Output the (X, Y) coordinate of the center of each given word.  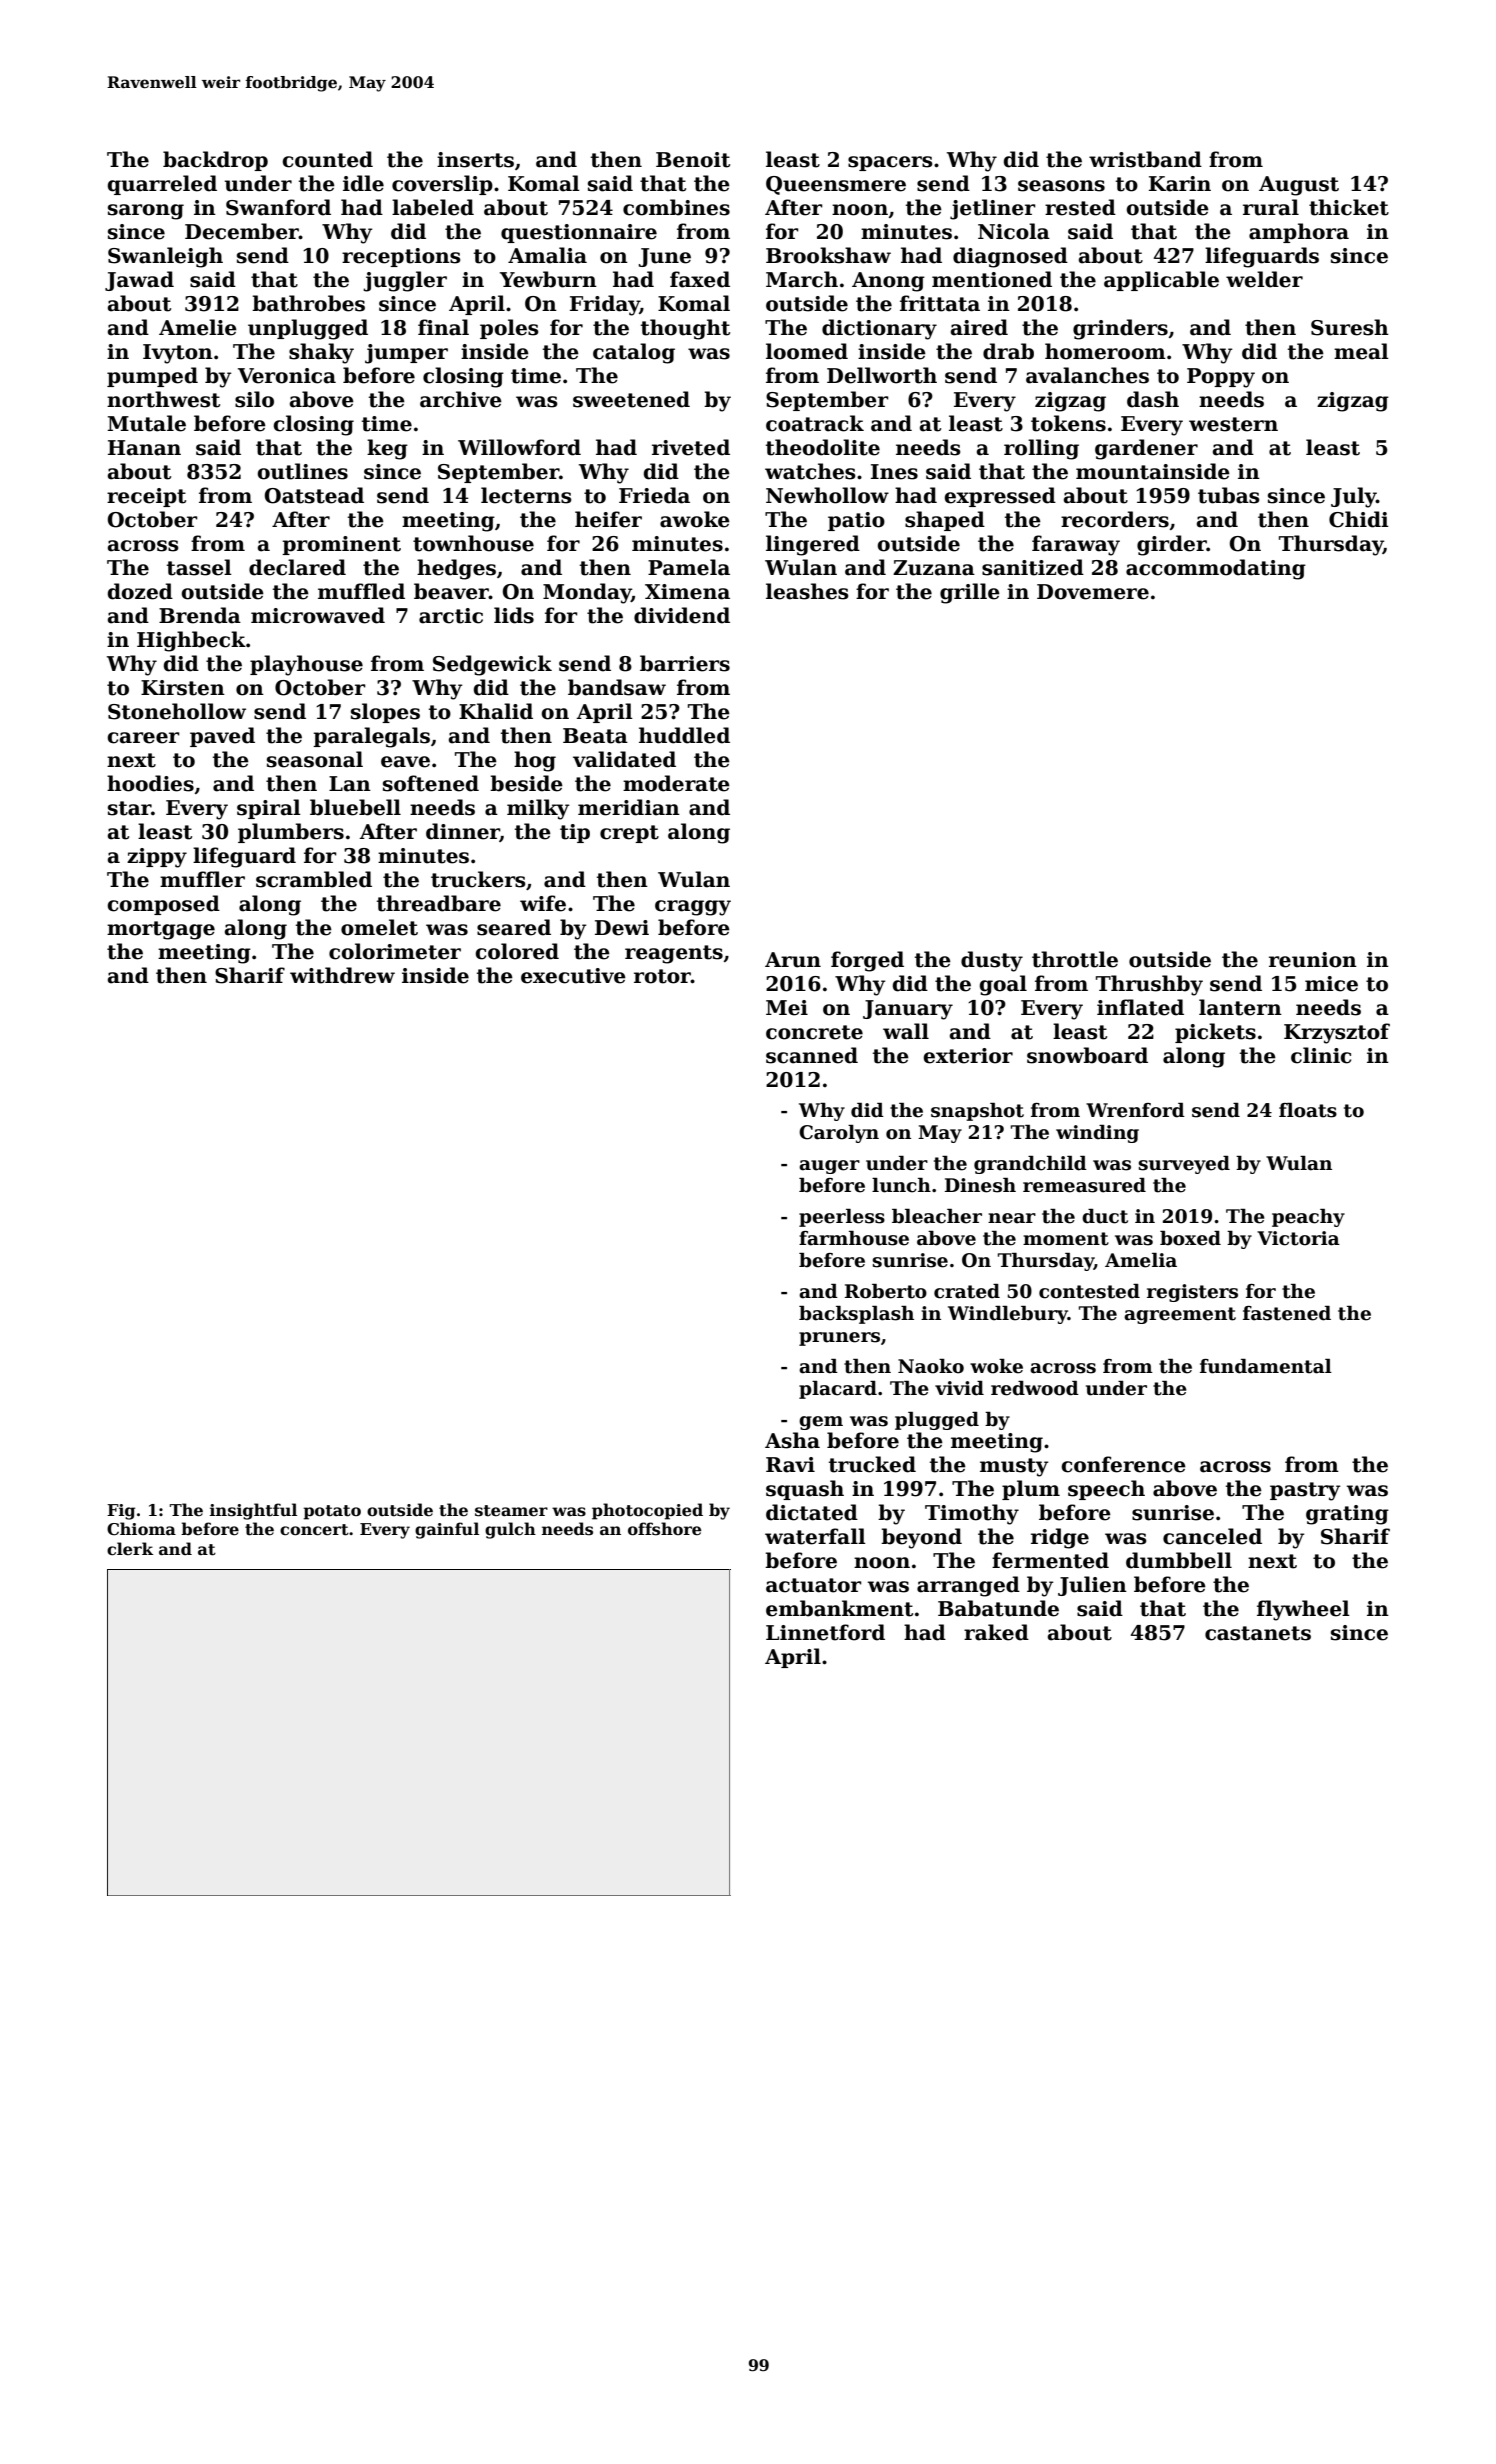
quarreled (162, 185)
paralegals (371, 737)
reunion (1313, 960)
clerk (130, 1549)
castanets (1258, 1633)
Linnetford (825, 1632)
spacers (890, 163)
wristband (1145, 159)
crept (629, 834)
